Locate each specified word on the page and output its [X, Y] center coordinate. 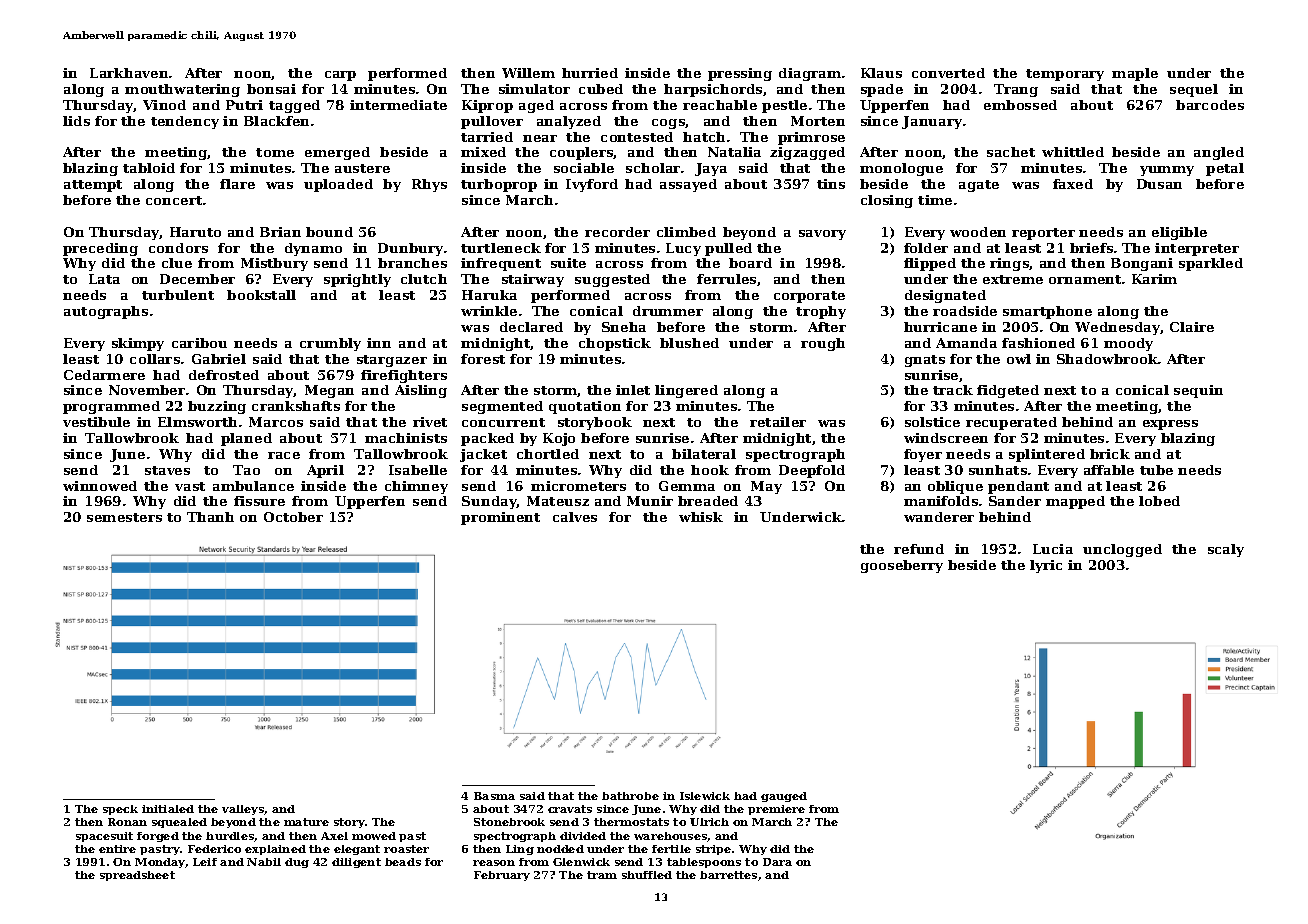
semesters [124, 517]
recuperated [1011, 423]
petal [1225, 169]
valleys [243, 810]
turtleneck [501, 248]
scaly [1226, 550]
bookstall [261, 295]
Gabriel [219, 359]
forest [483, 359]
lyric [1046, 566]
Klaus [881, 73]
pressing [740, 74]
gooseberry [902, 566]
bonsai [271, 89]
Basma [494, 796]
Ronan [127, 822]
